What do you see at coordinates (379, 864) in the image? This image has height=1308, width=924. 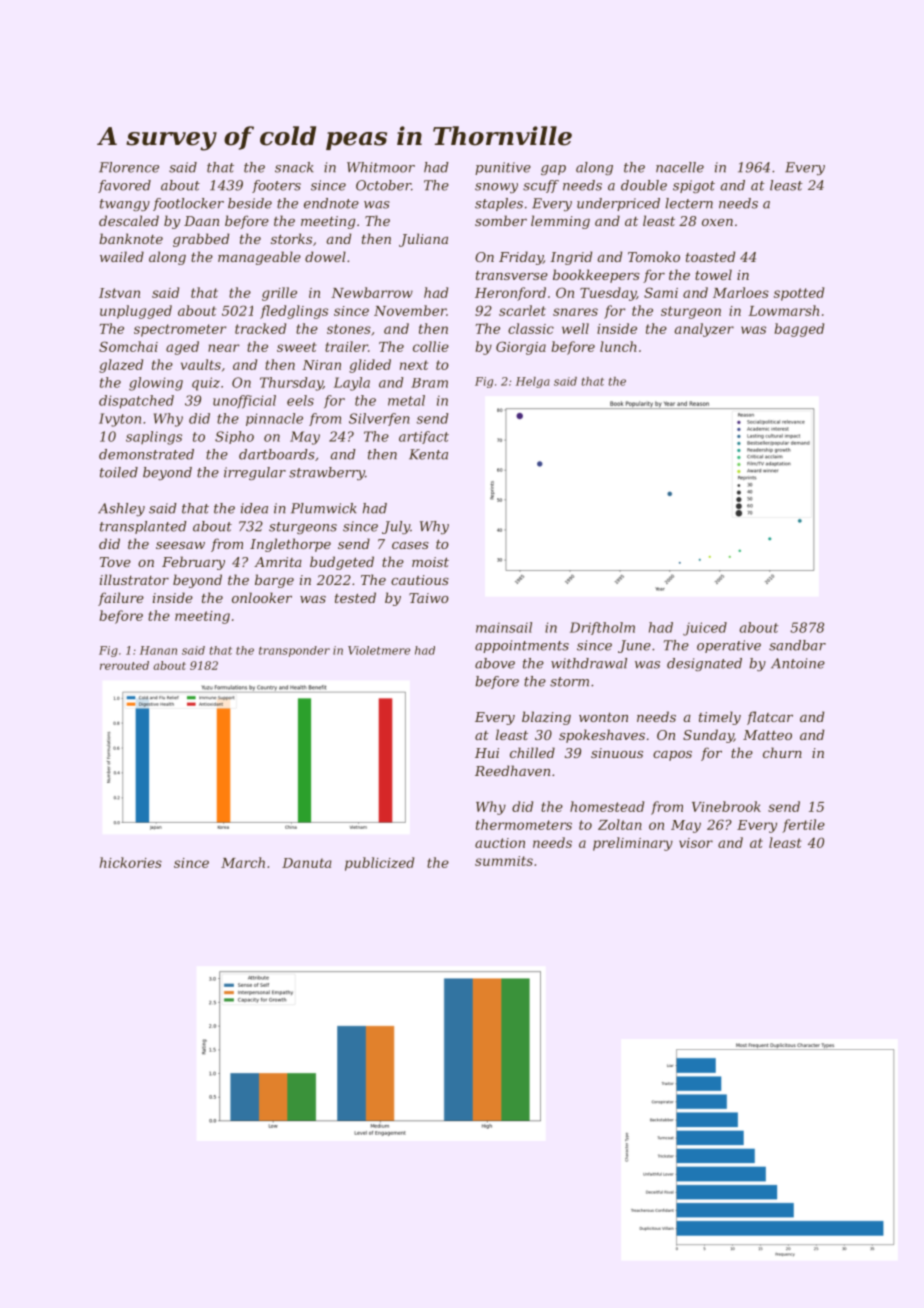 I see `publicized` at bounding box center [379, 864].
